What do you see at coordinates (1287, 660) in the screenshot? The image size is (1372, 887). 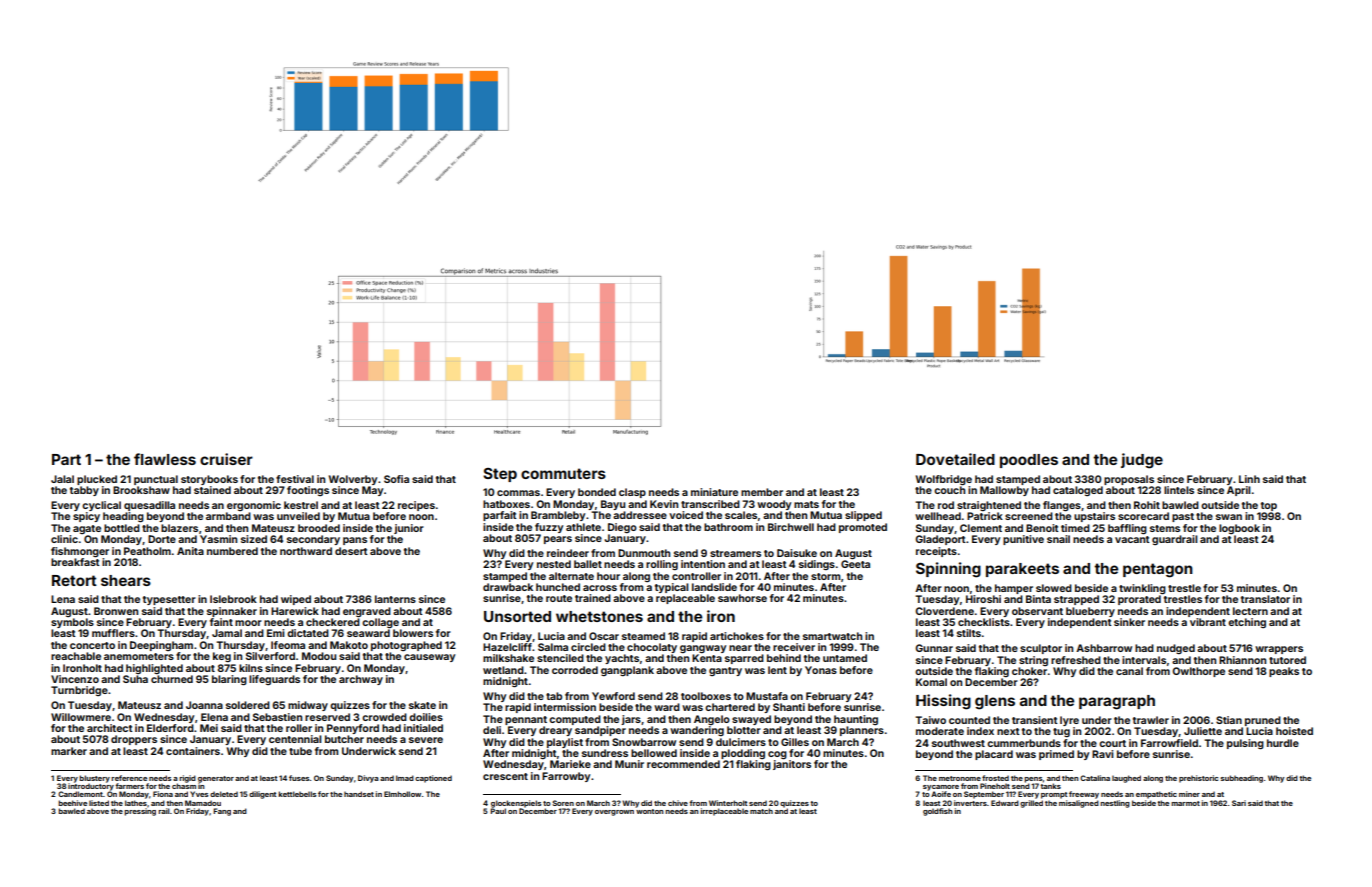 I see `tutored` at bounding box center [1287, 660].
